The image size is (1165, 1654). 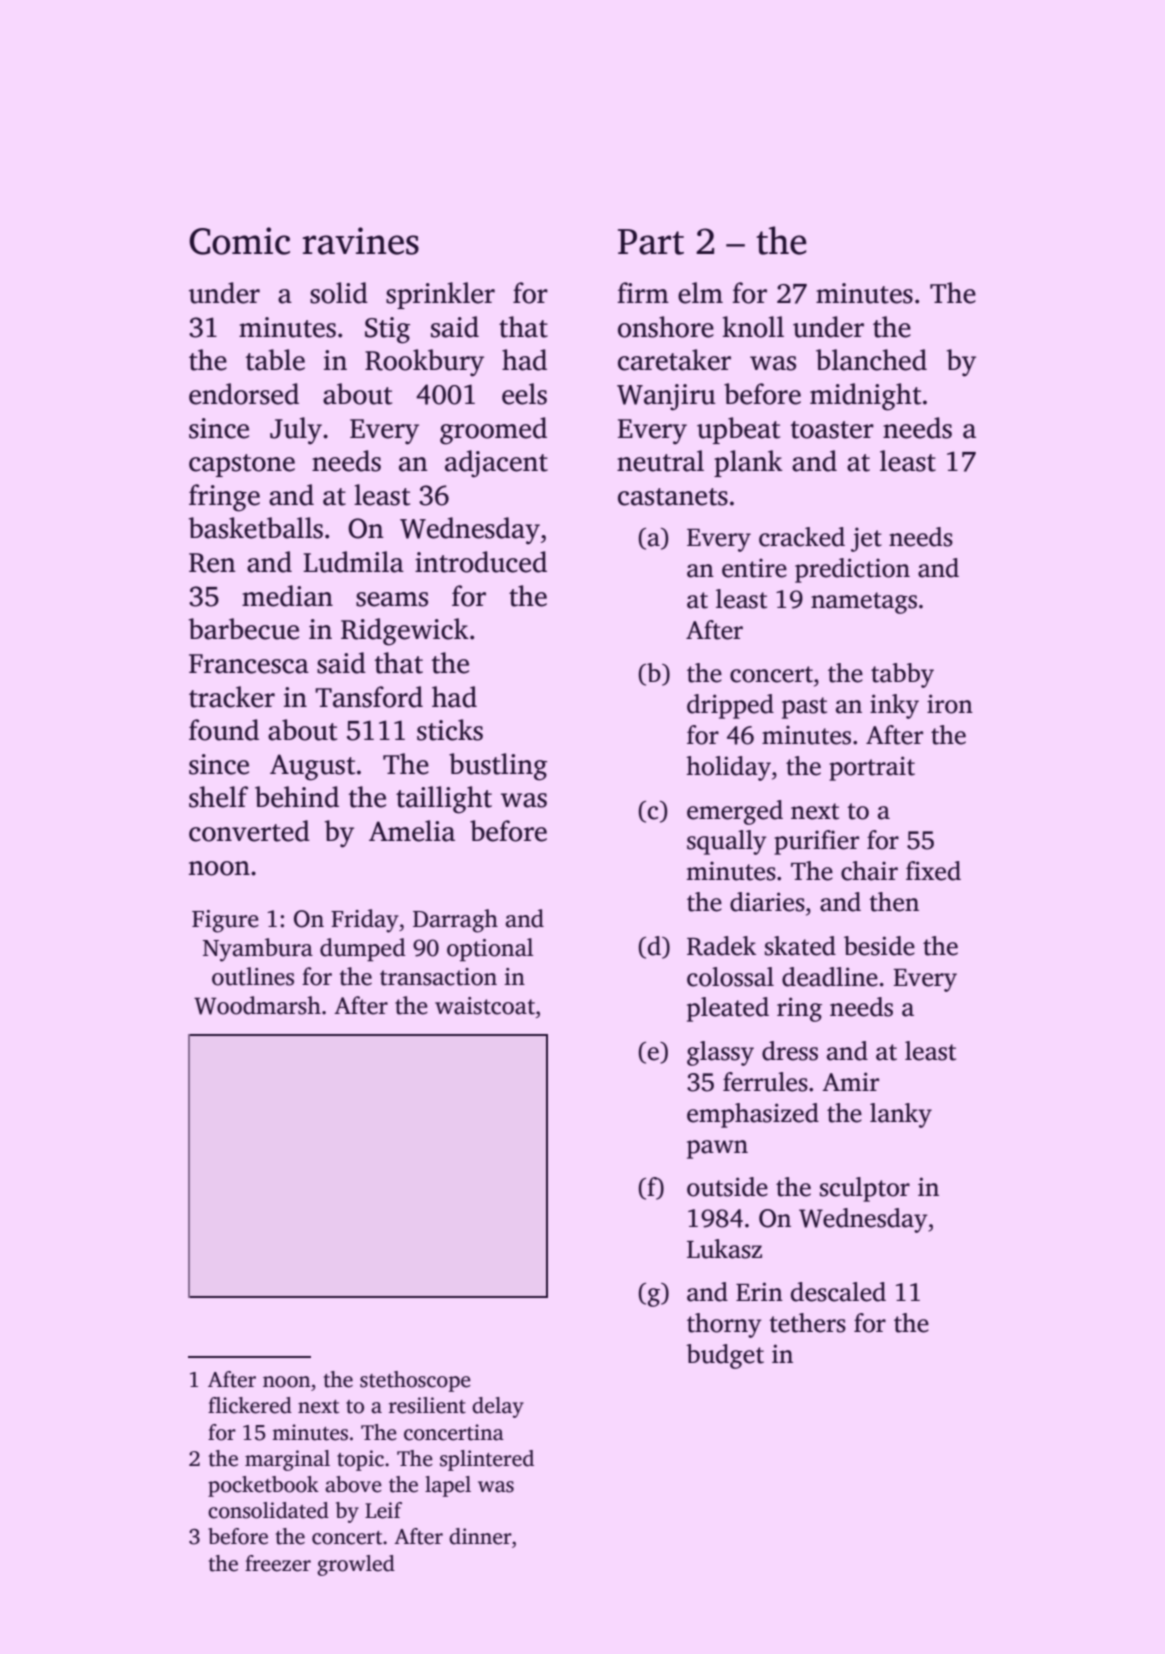 What do you see at coordinates (353, 1484) in the screenshot?
I see `above` at bounding box center [353, 1484].
